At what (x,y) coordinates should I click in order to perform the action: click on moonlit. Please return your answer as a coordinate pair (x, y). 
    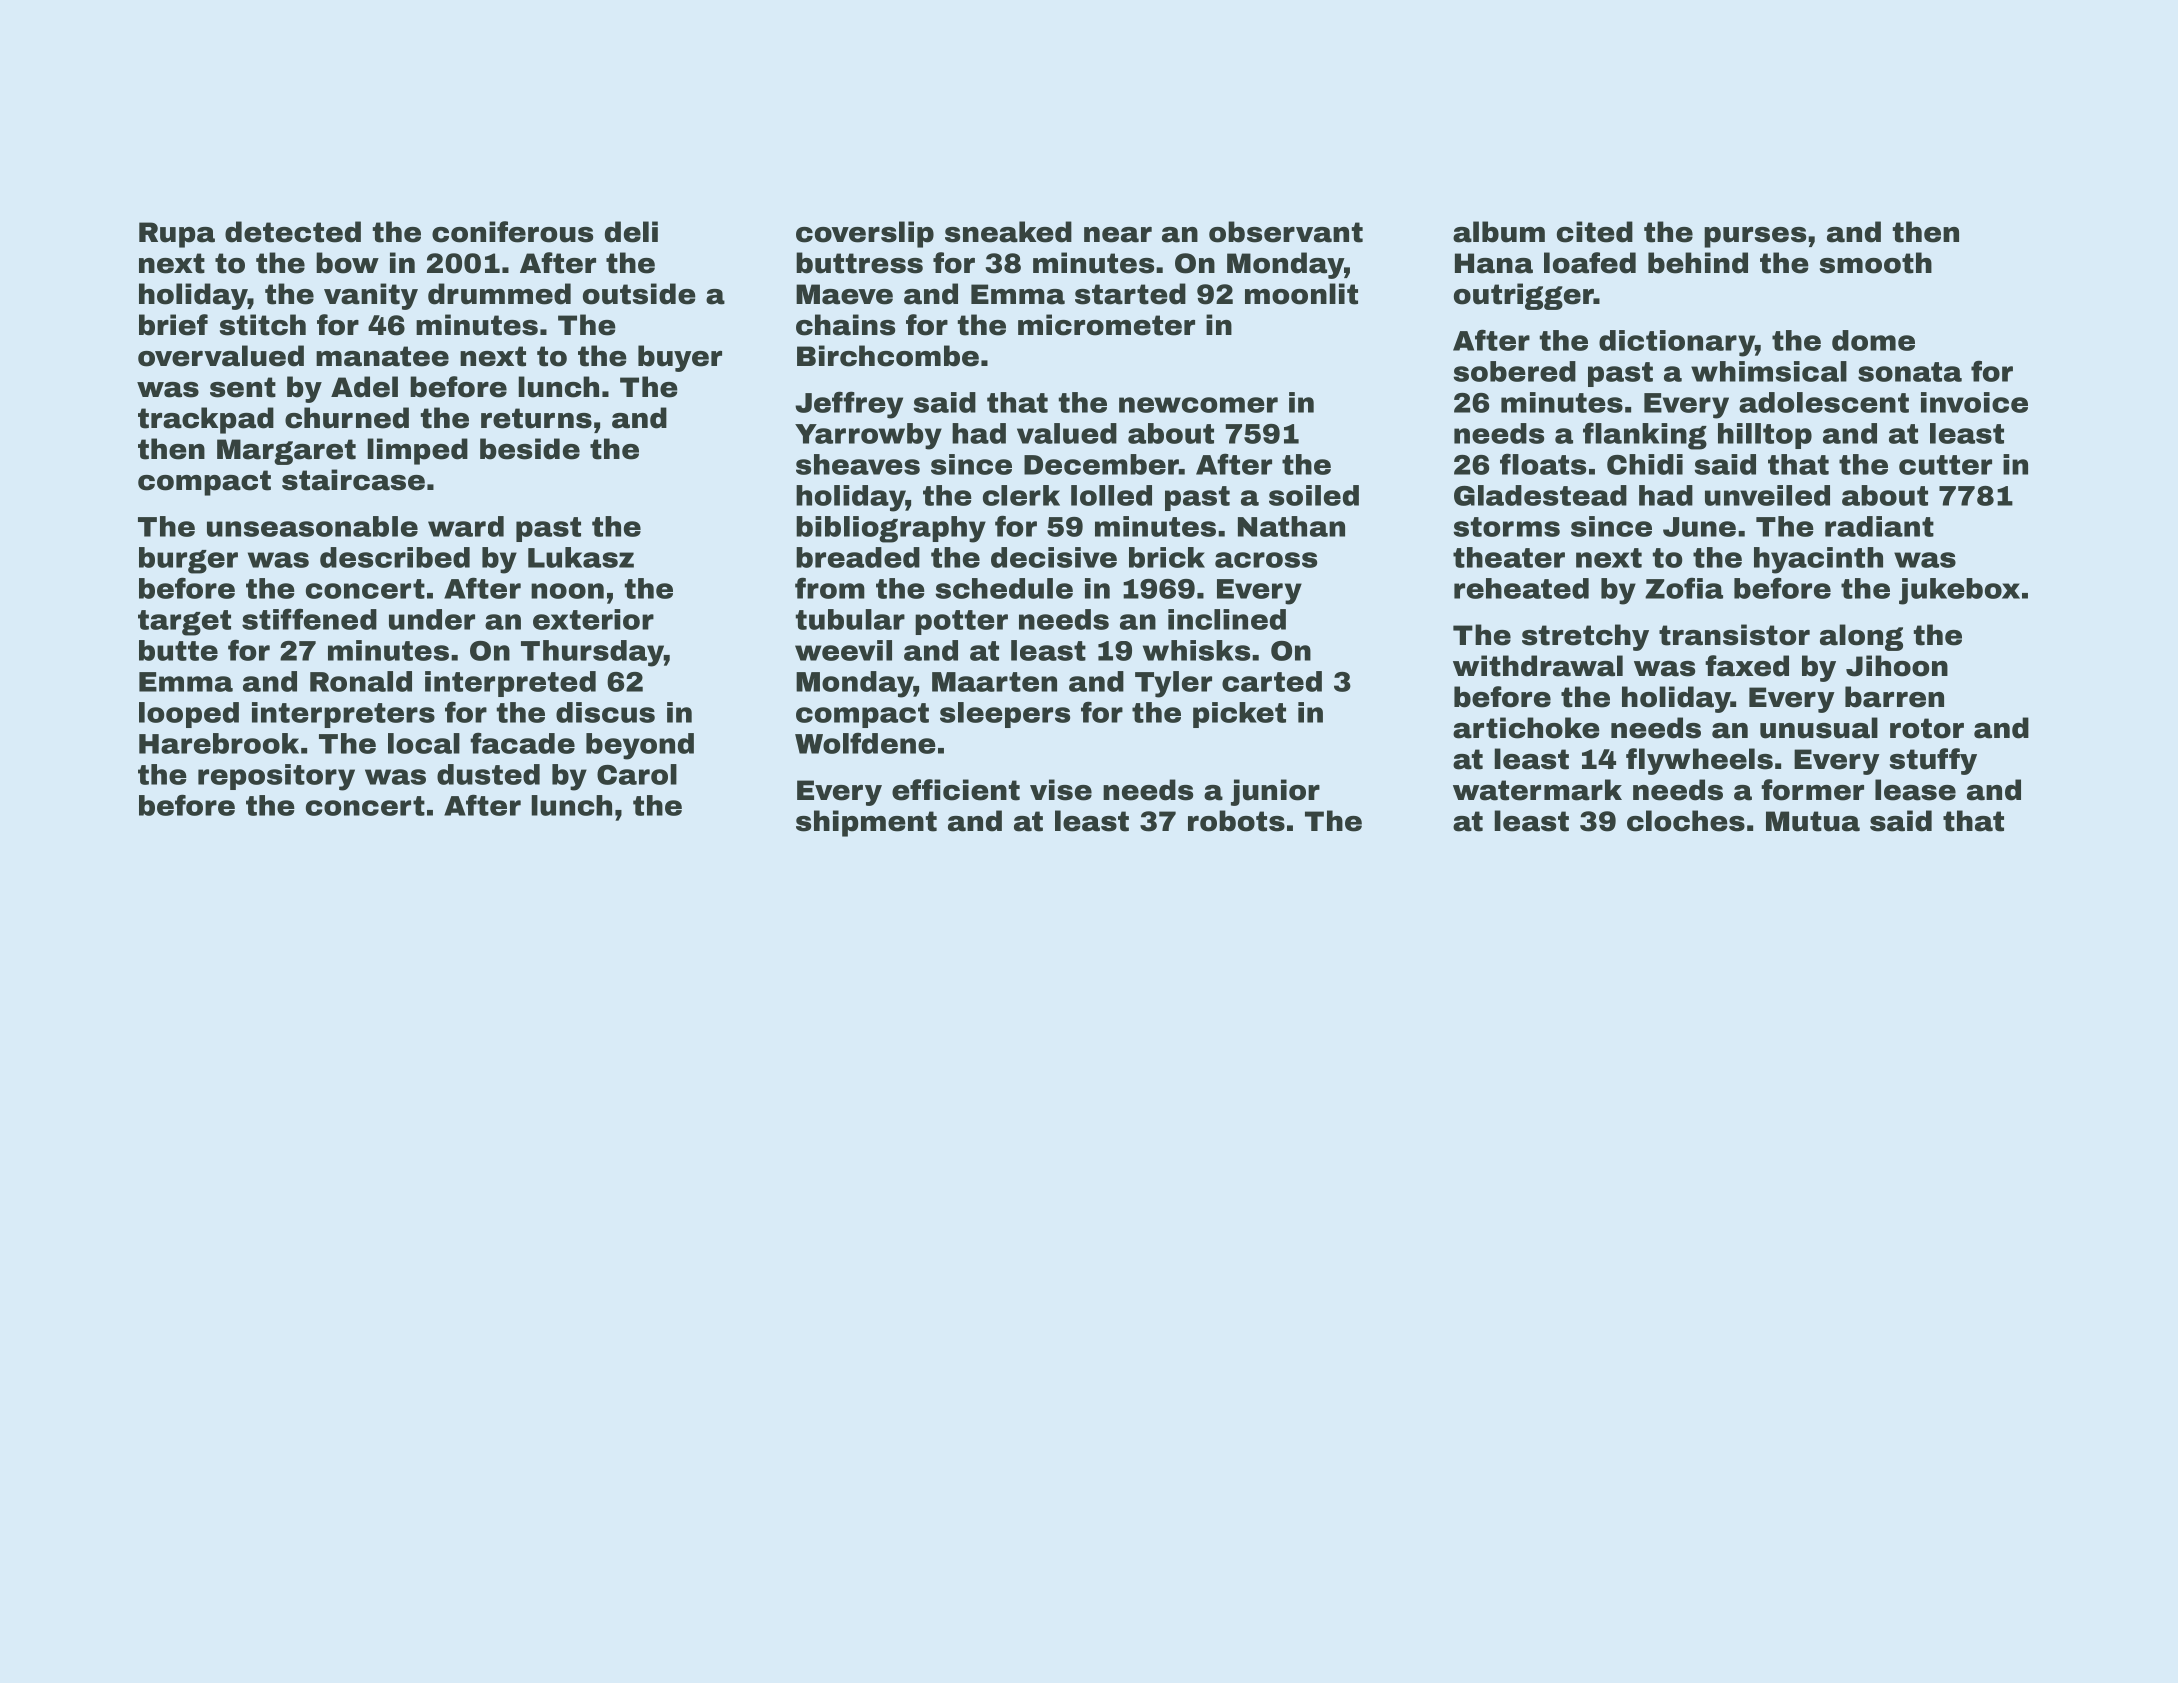
    Looking at the image, I should click on (1301, 294).
